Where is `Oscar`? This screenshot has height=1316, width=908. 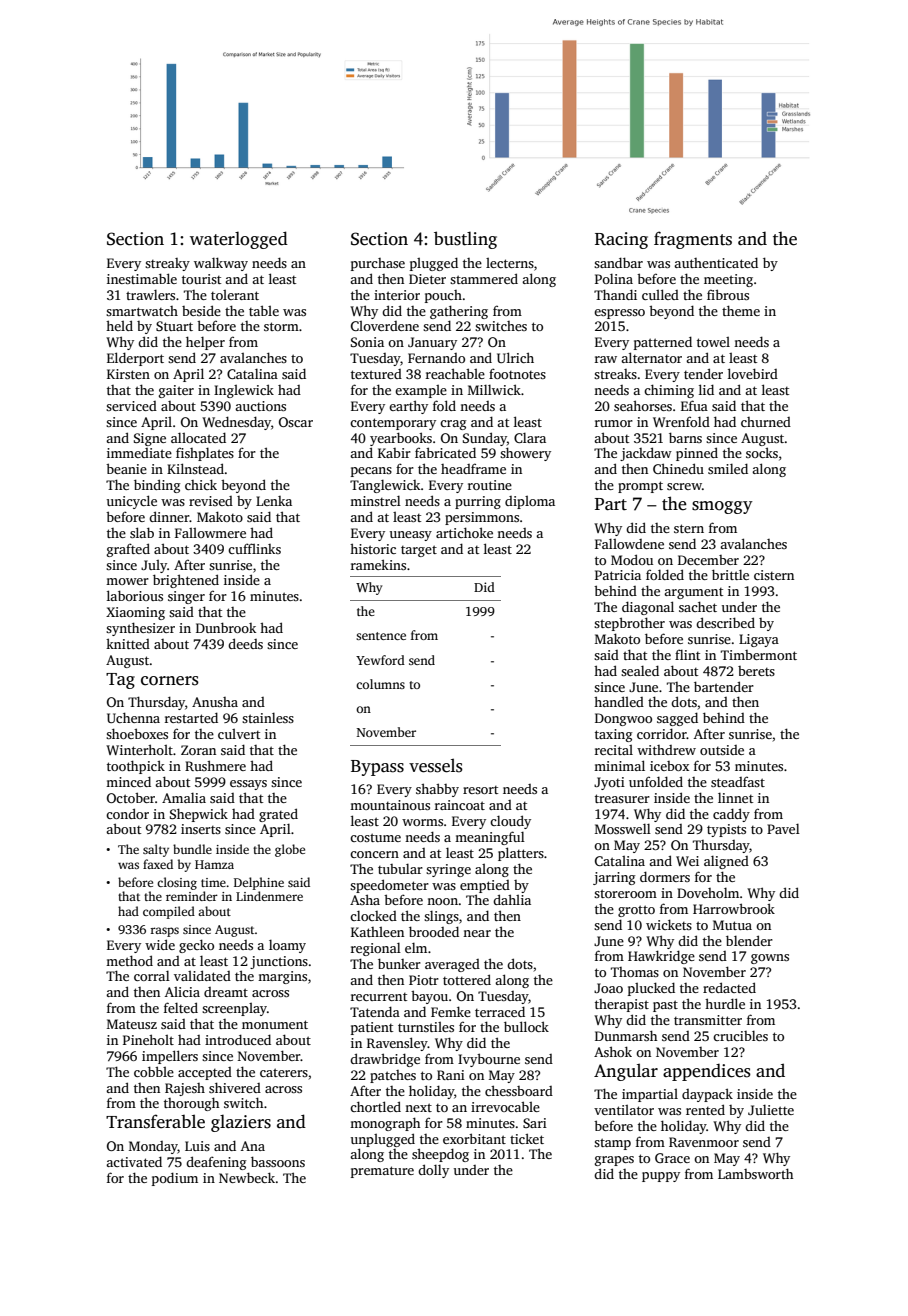 Oscar is located at coordinates (296, 422).
